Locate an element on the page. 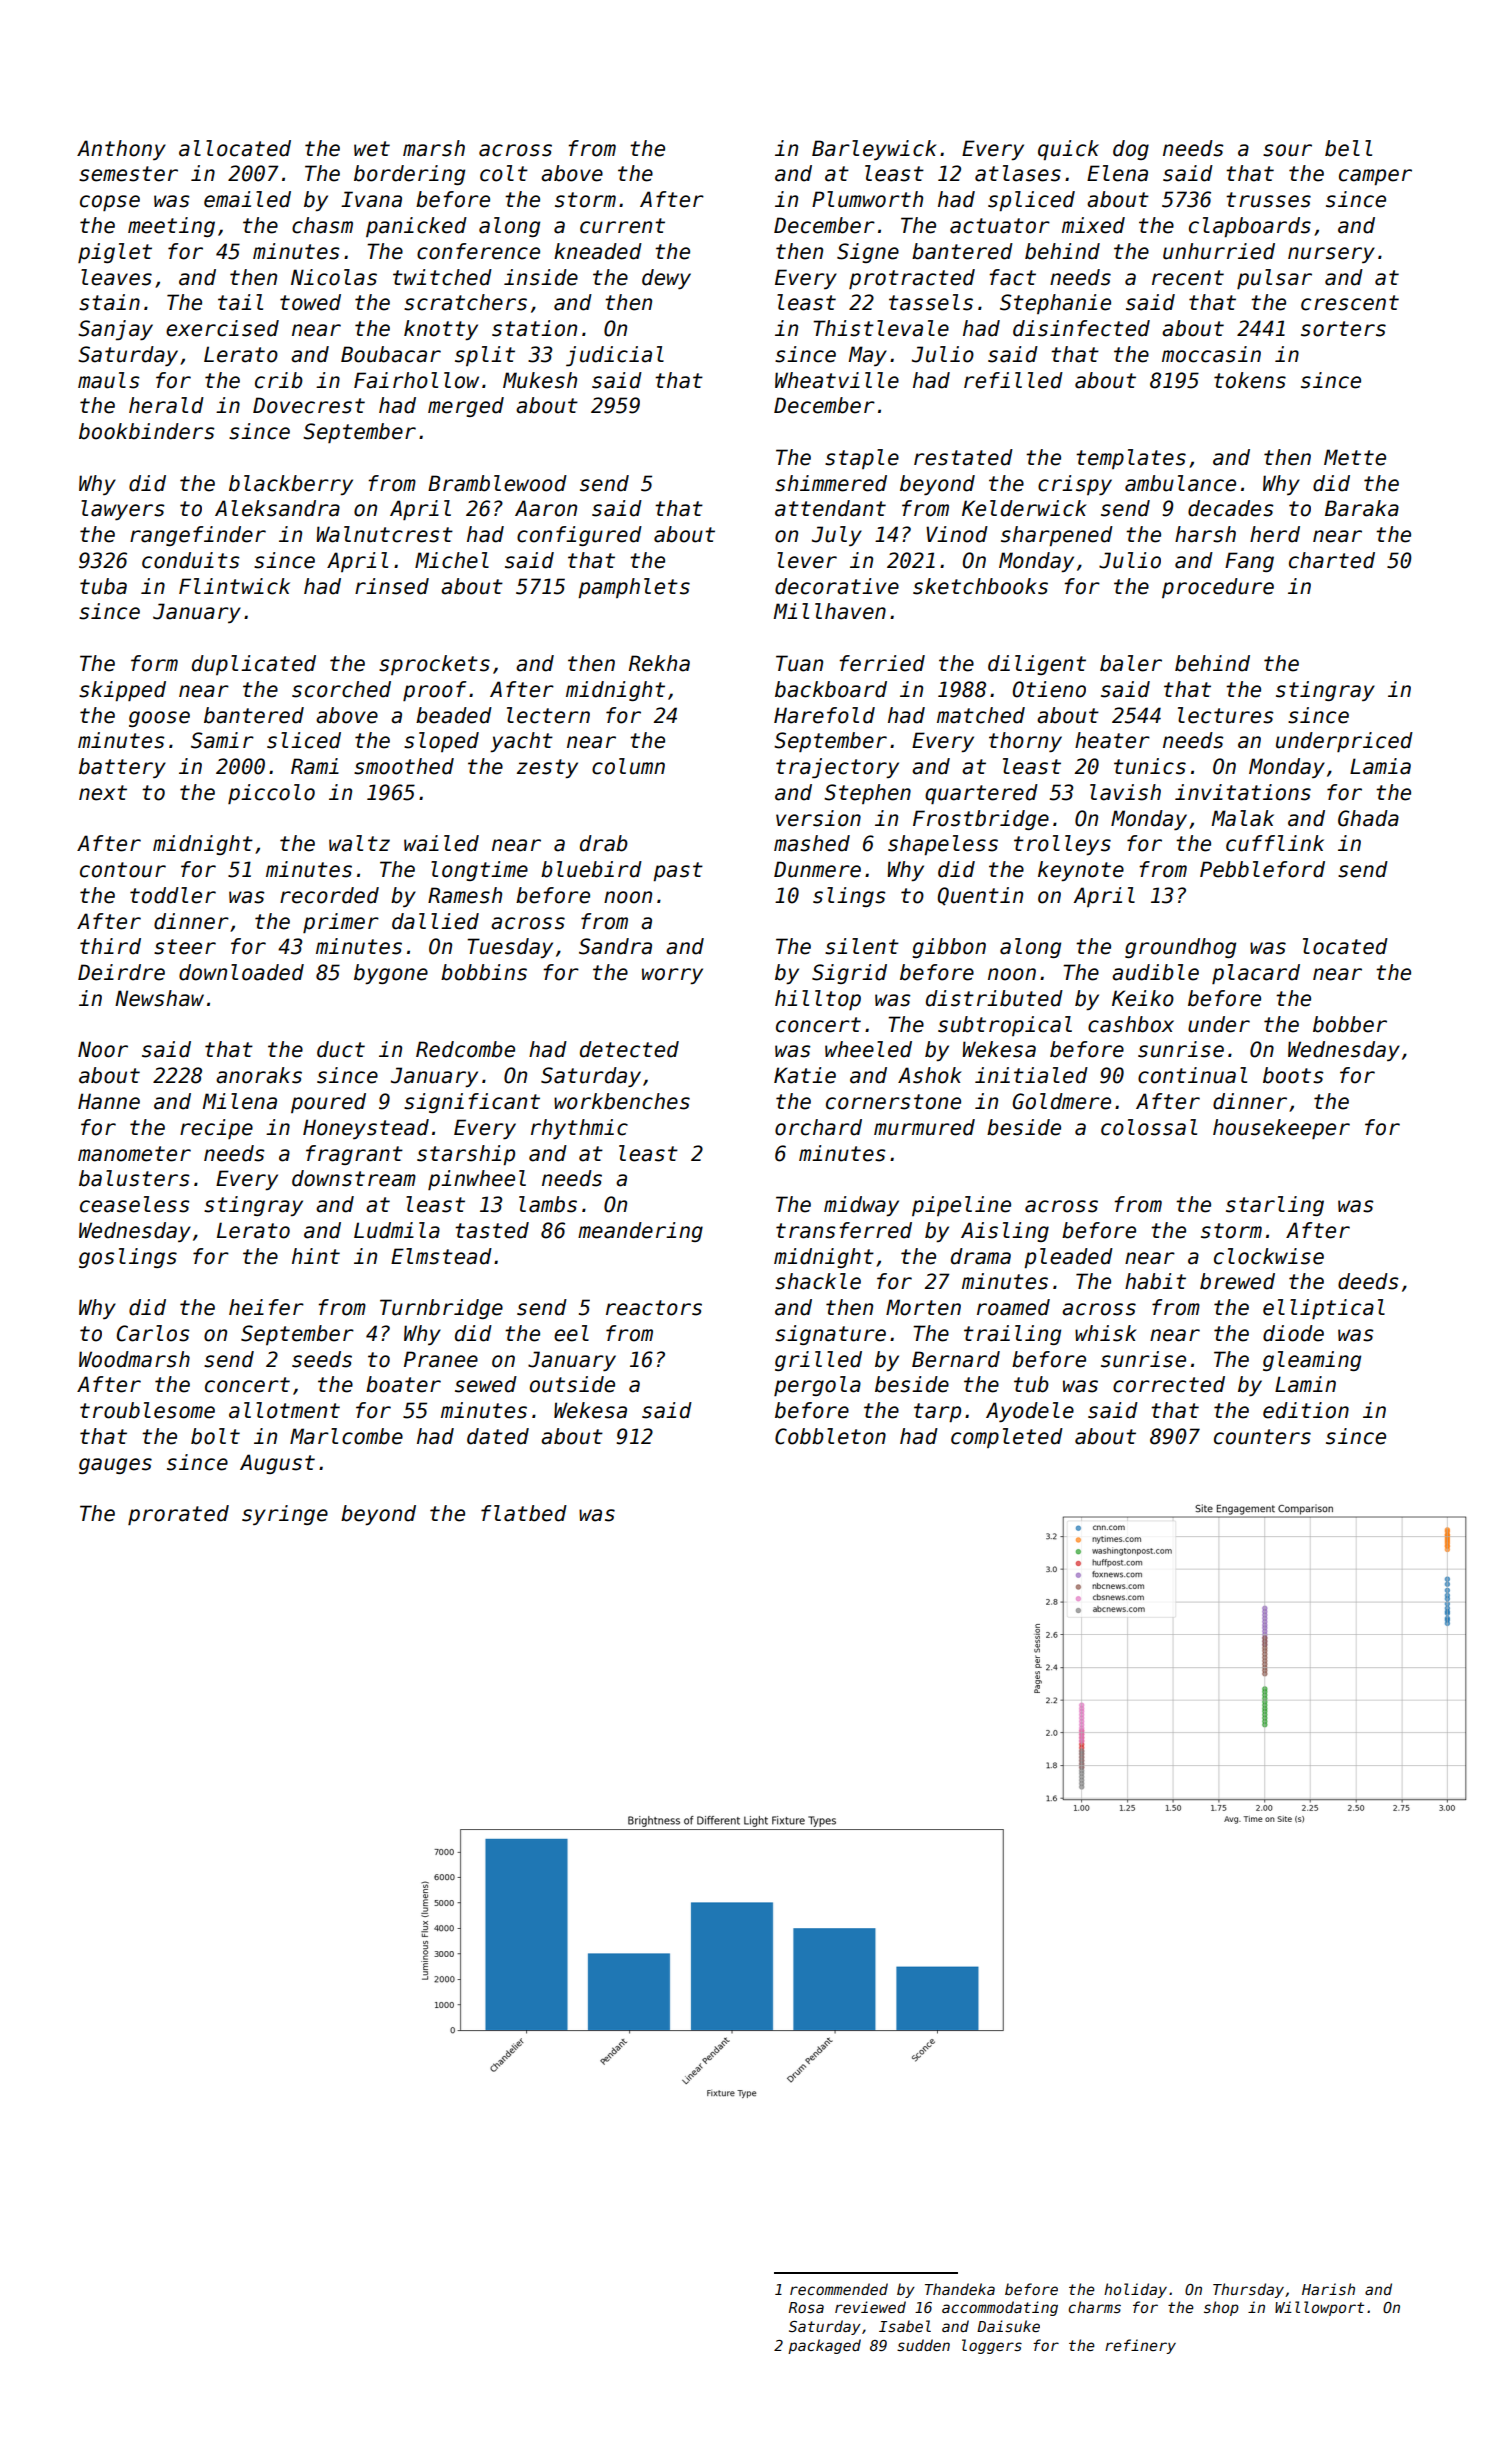 This image has width=1496, height=2464. packaged is located at coordinates (824, 2346).
